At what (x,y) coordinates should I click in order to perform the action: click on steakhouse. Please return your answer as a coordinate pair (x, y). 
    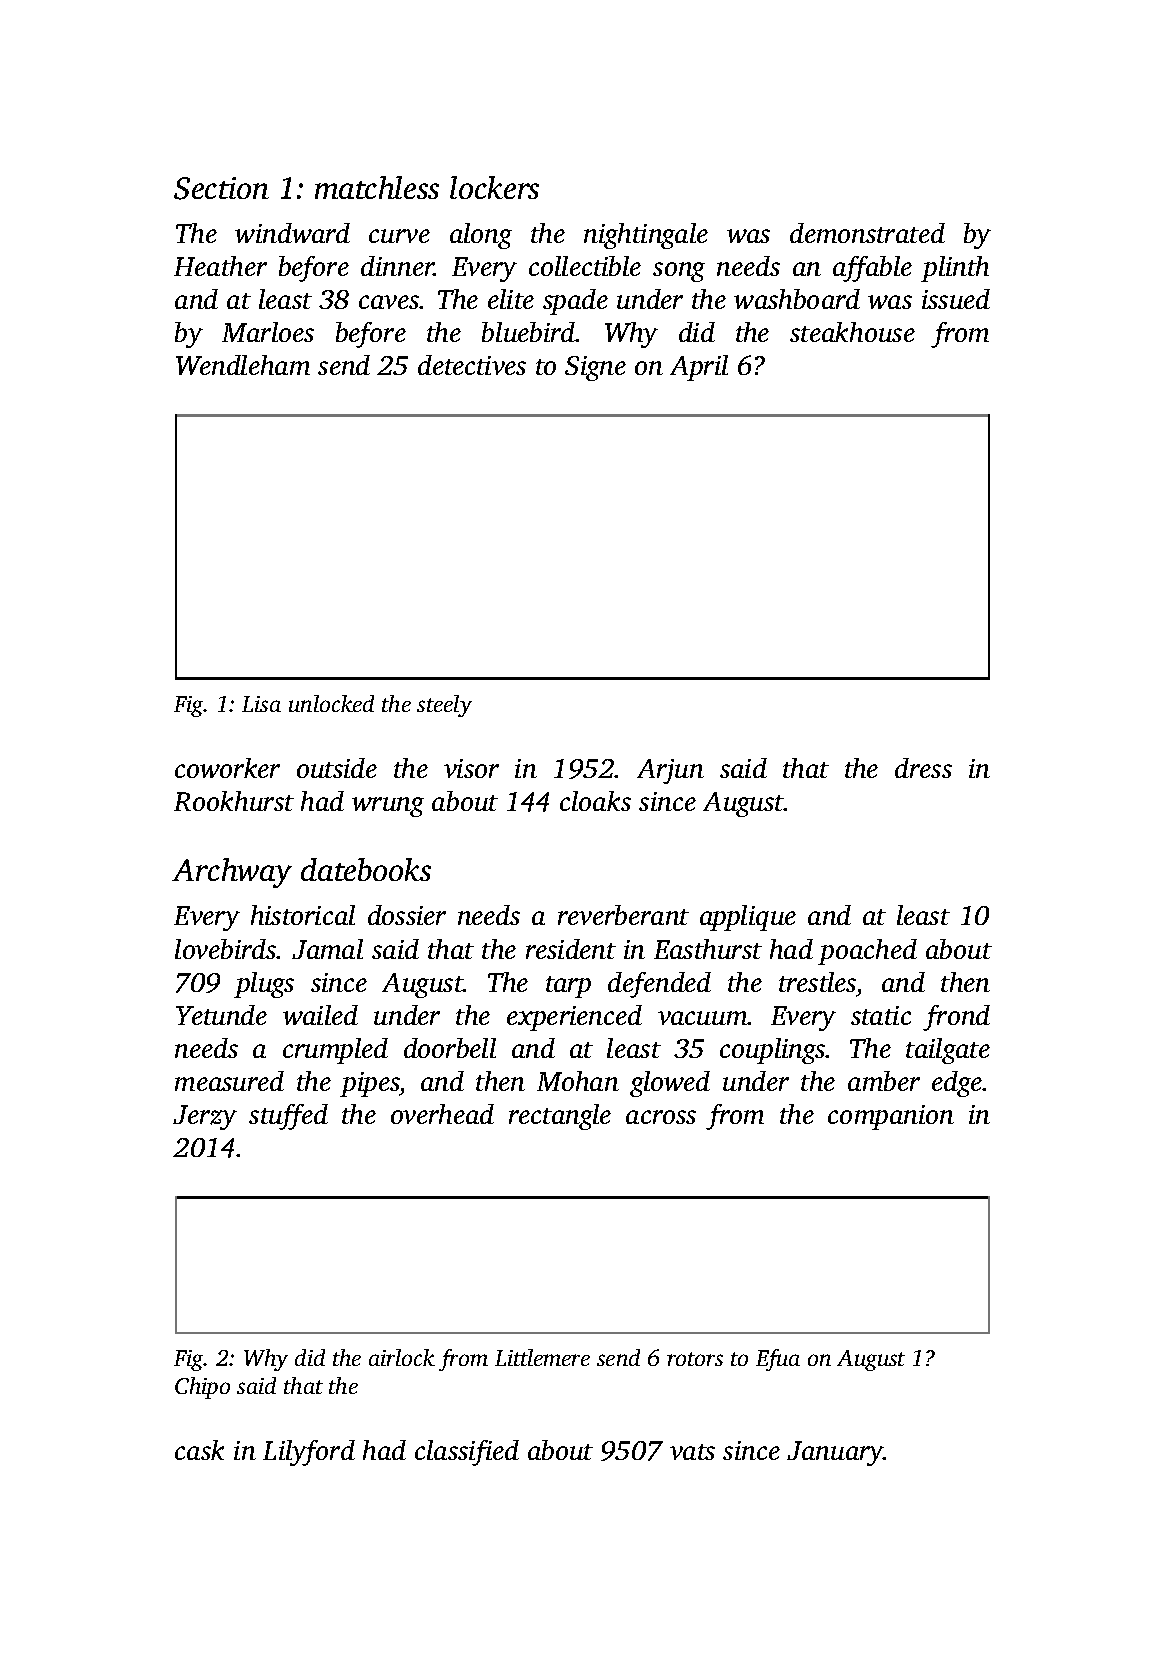
    Looking at the image, I should click on (852, 332).
